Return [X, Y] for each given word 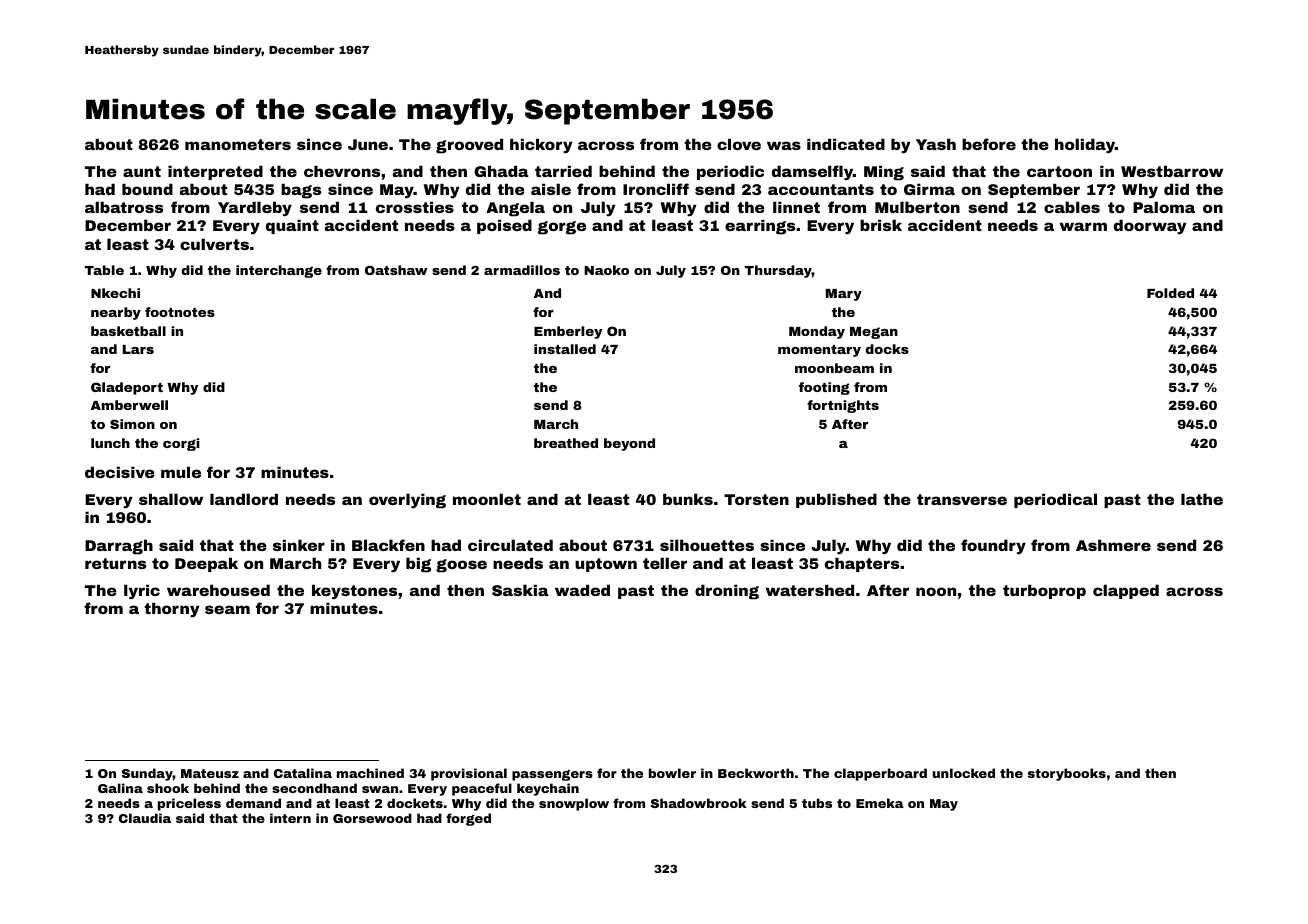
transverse [962, 499]
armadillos [522, 270]
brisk [881, 225]
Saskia [520, 590]
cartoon [1059, 171]
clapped [1126, 591]
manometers [238, 144]
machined [370, 773]
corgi [181, 444]
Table [104, 270]
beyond [629, 444]
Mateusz [210, 773]
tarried [563, 171]
